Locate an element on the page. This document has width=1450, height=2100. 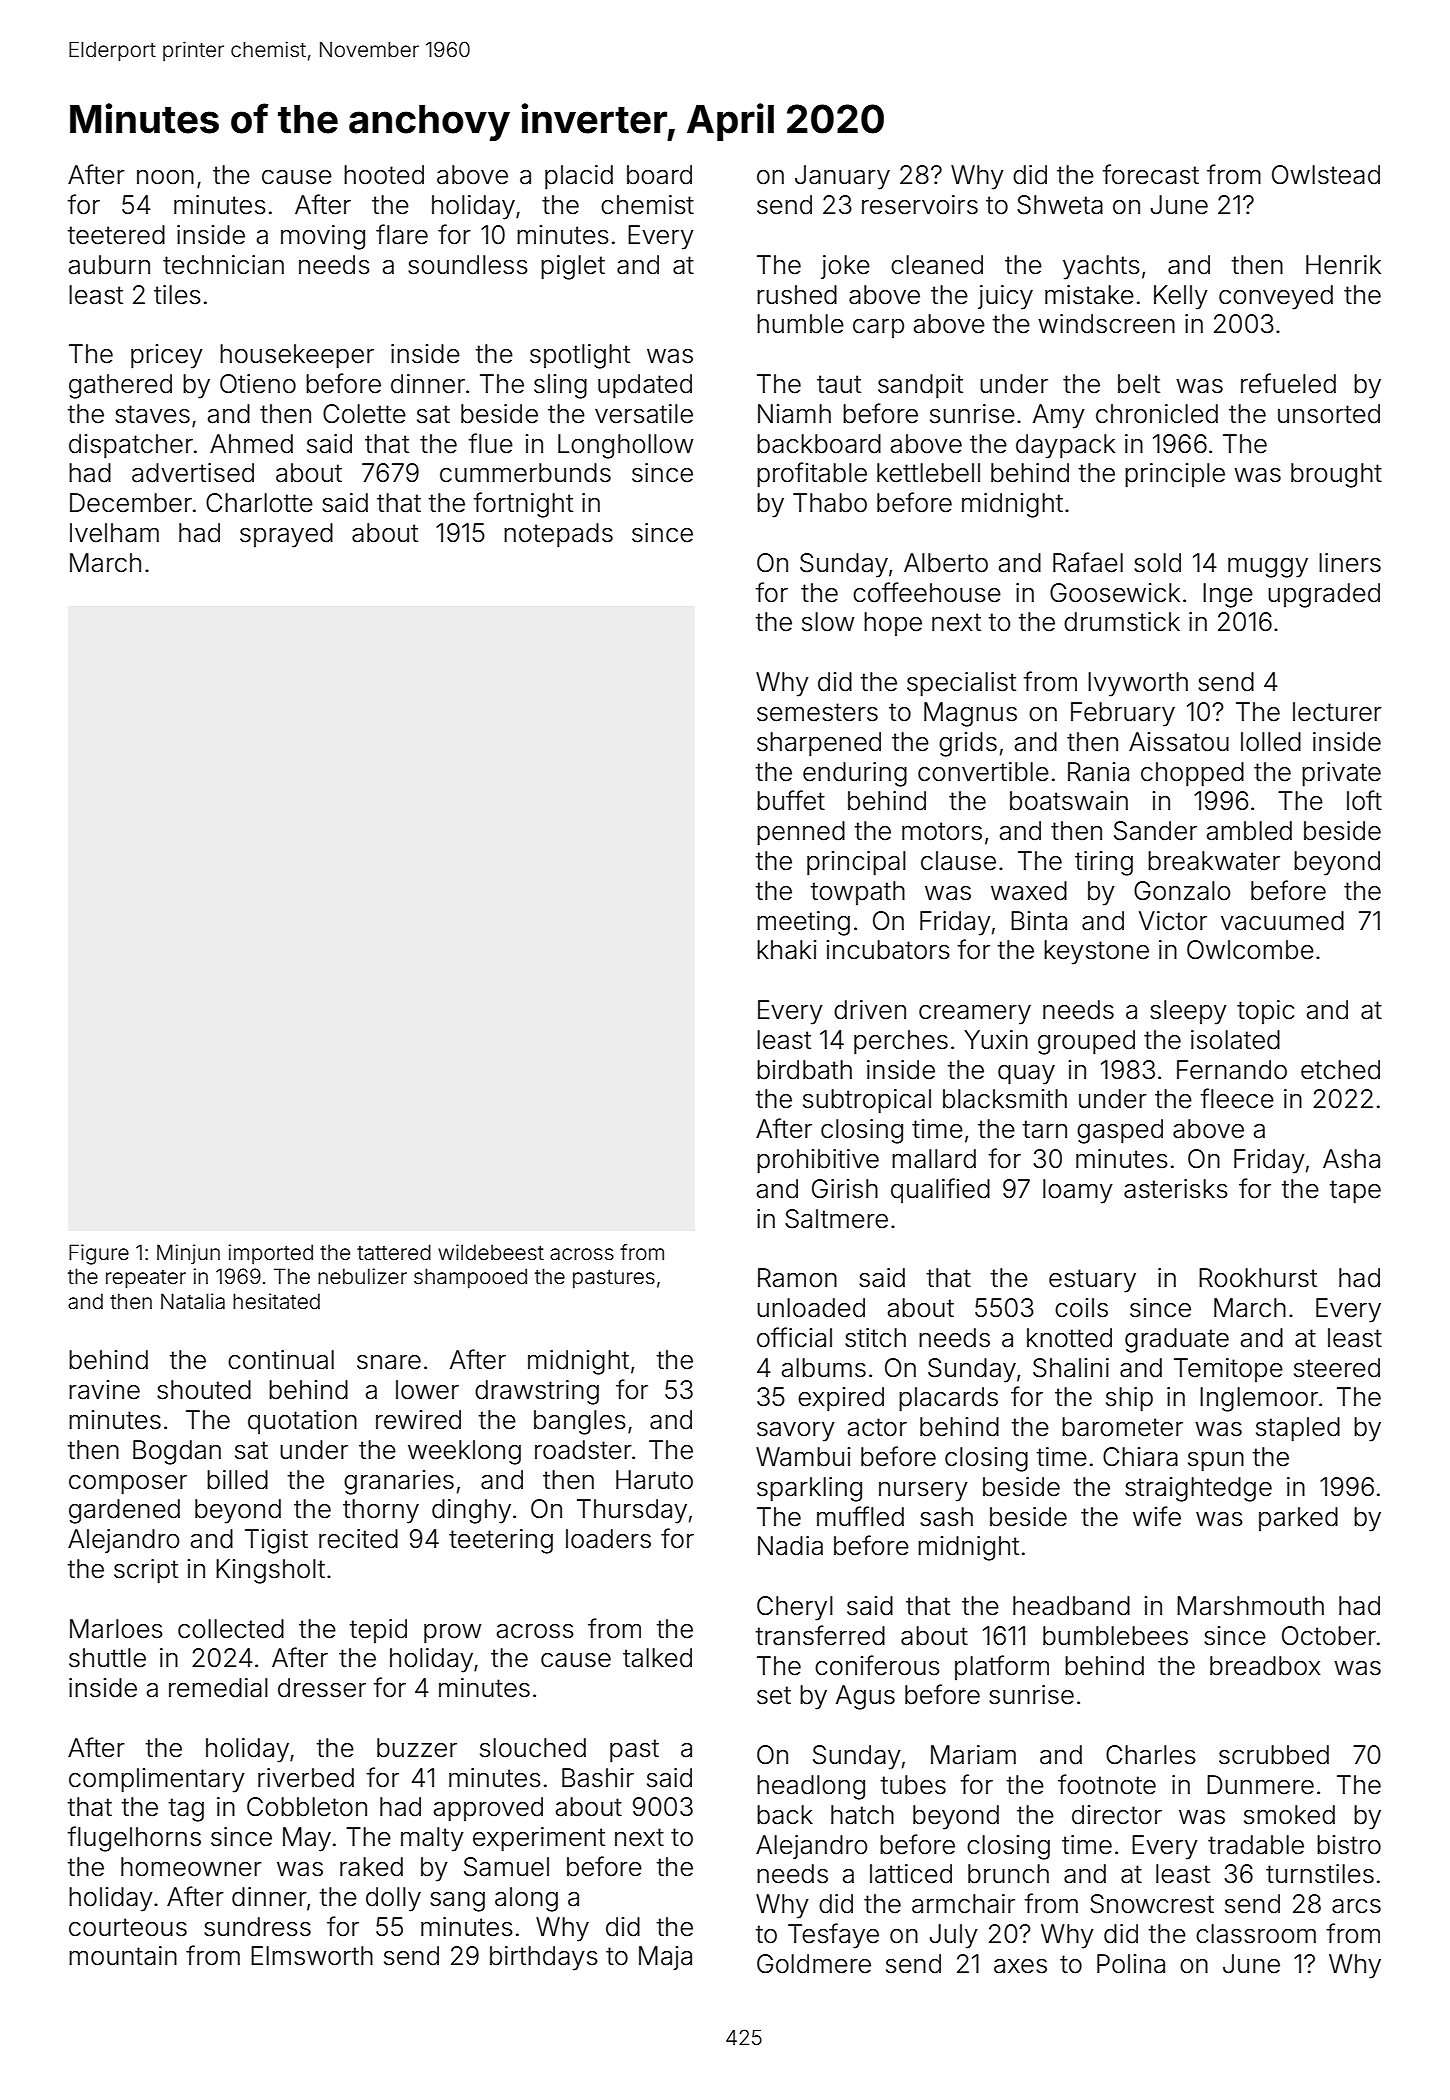
Natalia is located at coordinates (193, 1301).
